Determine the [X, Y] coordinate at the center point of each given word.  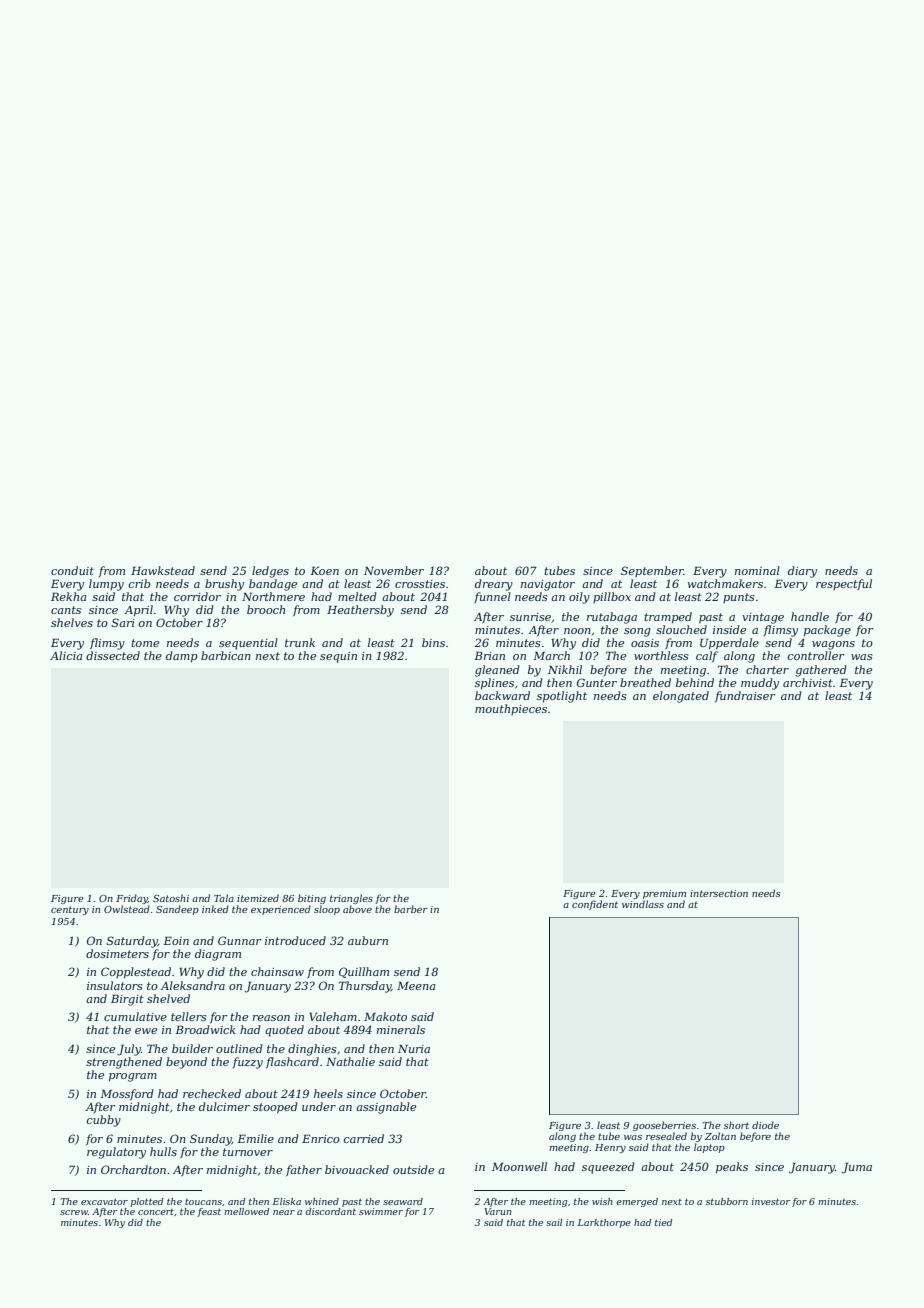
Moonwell [519, 1166]
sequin [338, 657]
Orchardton [133, 1169]
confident [595, 905]
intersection [719, 893]
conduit [72, 570]
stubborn [727, 1201]
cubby [104, 1121]
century [70, 910]
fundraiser [745, 696]
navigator [548, 585]
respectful [844, 585]
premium [664, 894]
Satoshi [171, 898]
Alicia [66, 655]
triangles [351, 899]
